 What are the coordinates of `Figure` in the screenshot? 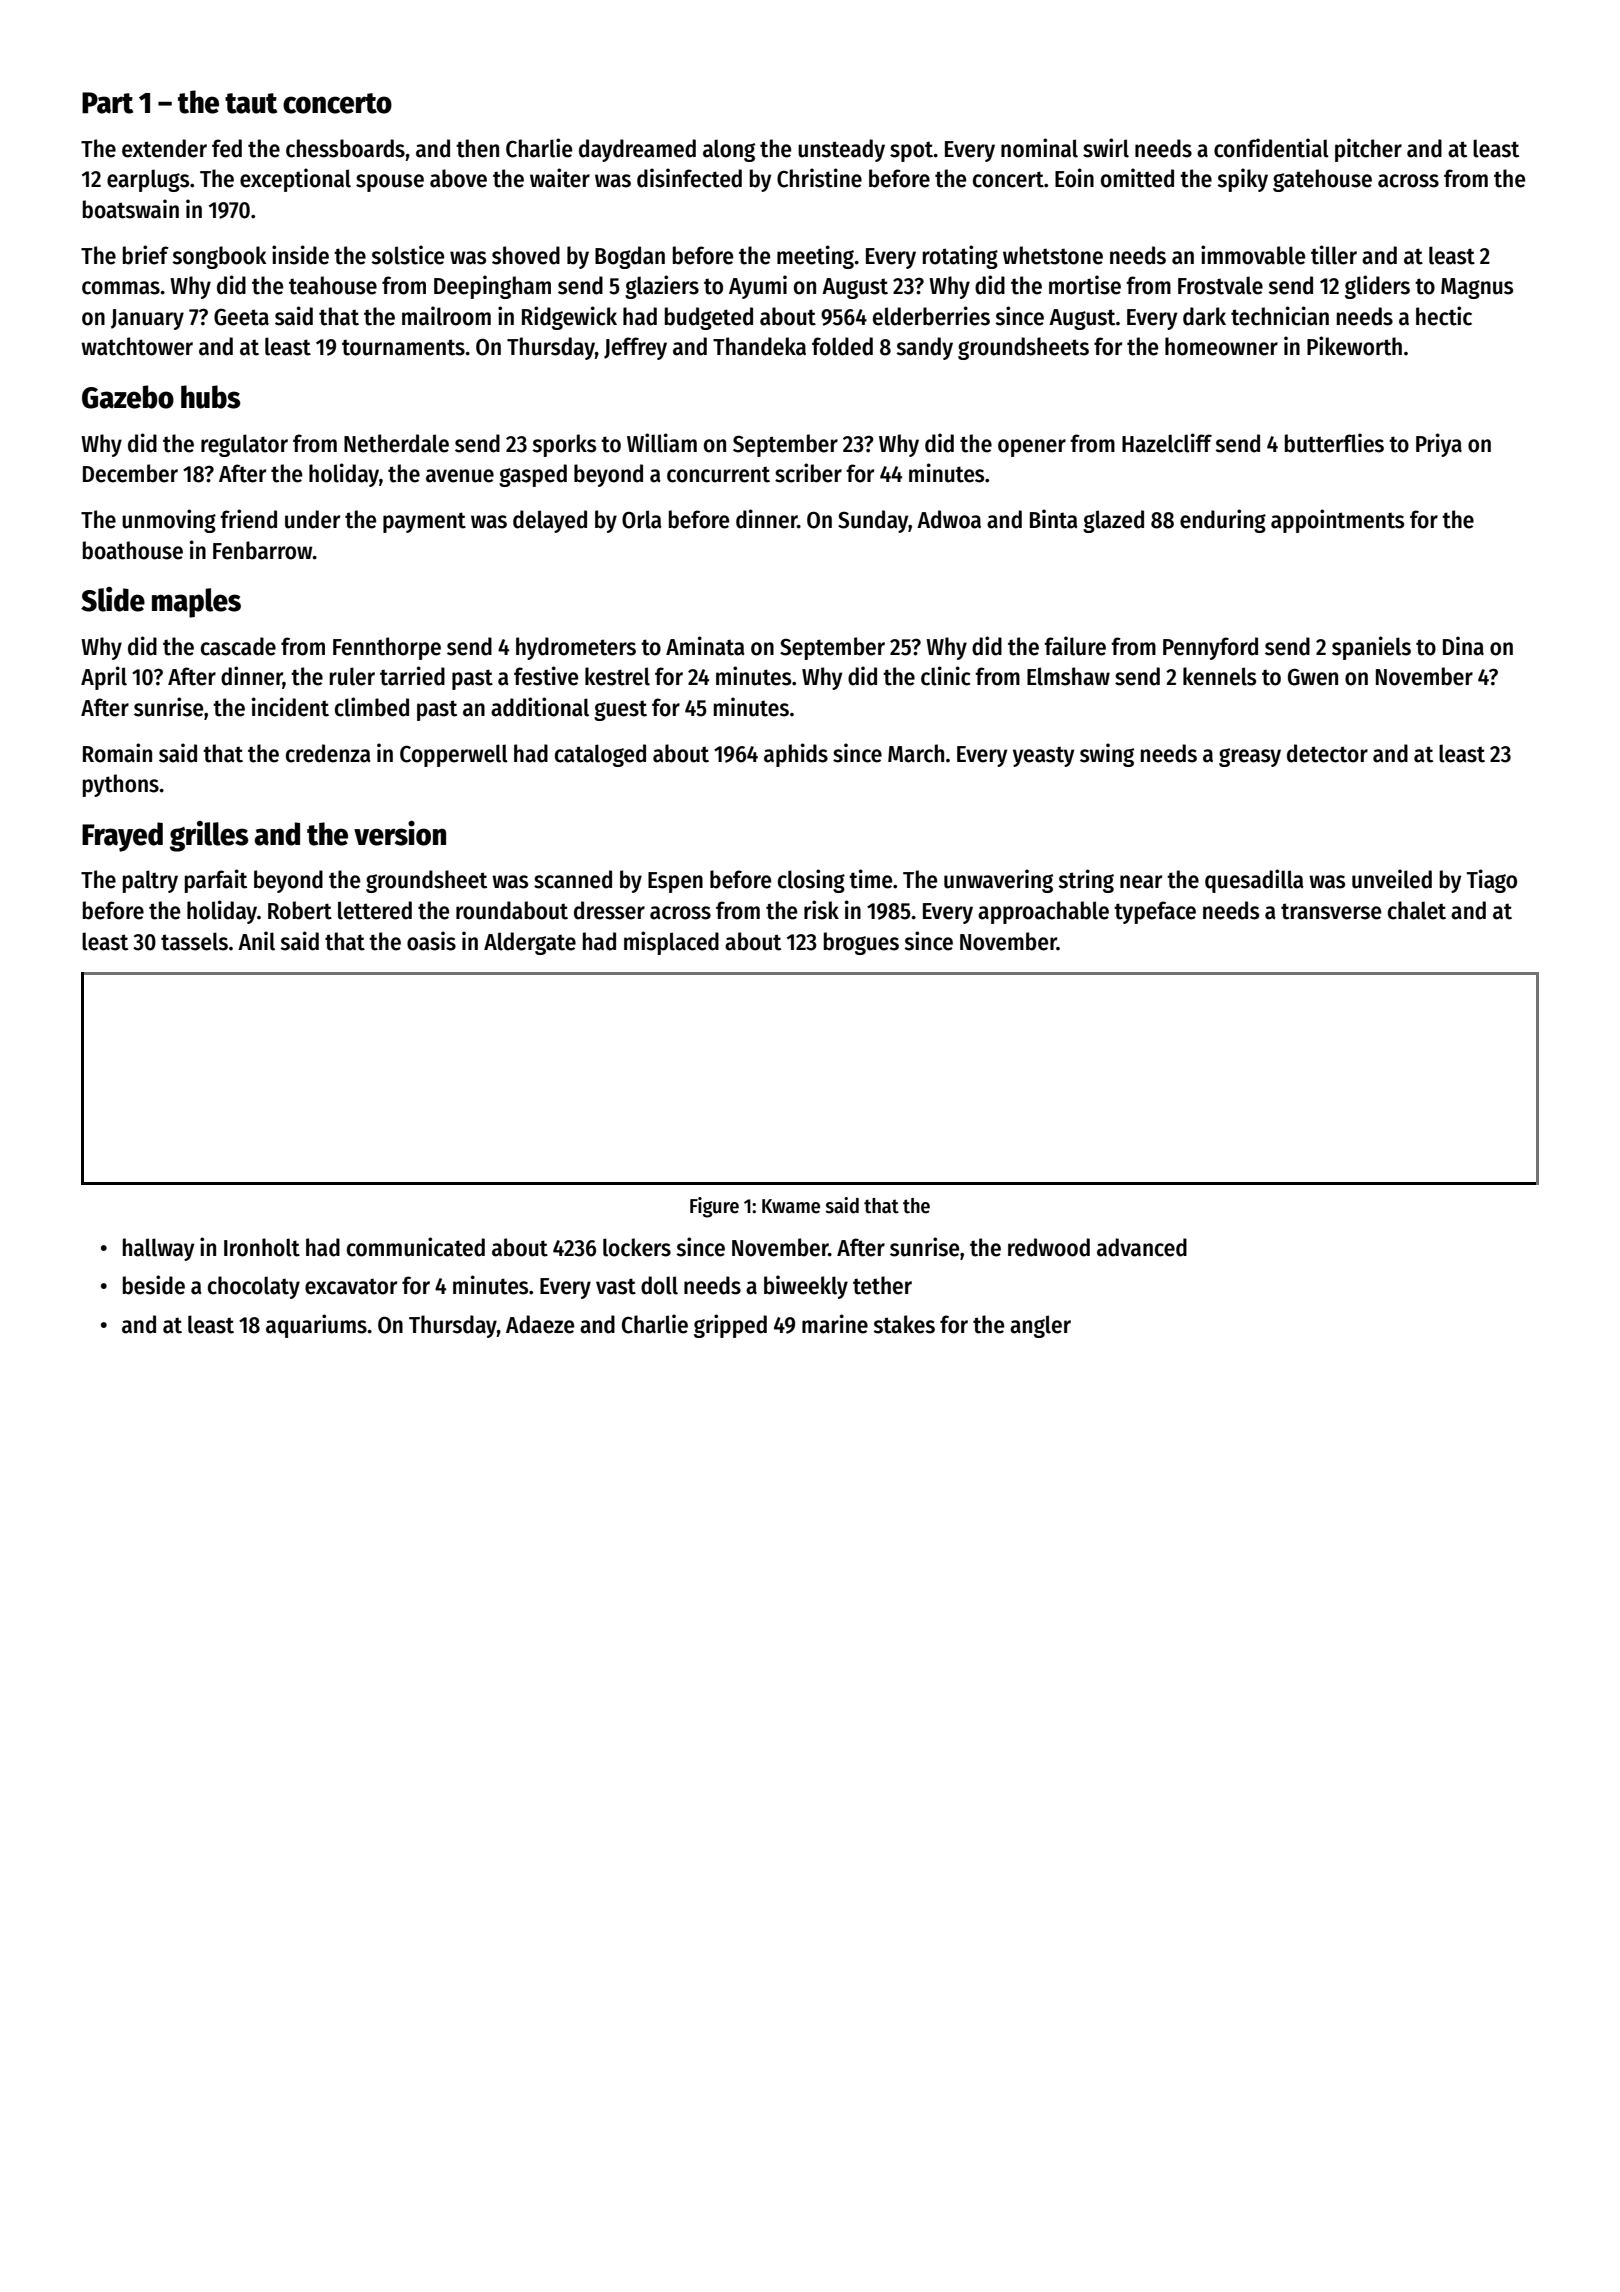 It's located at (714, 1207).
